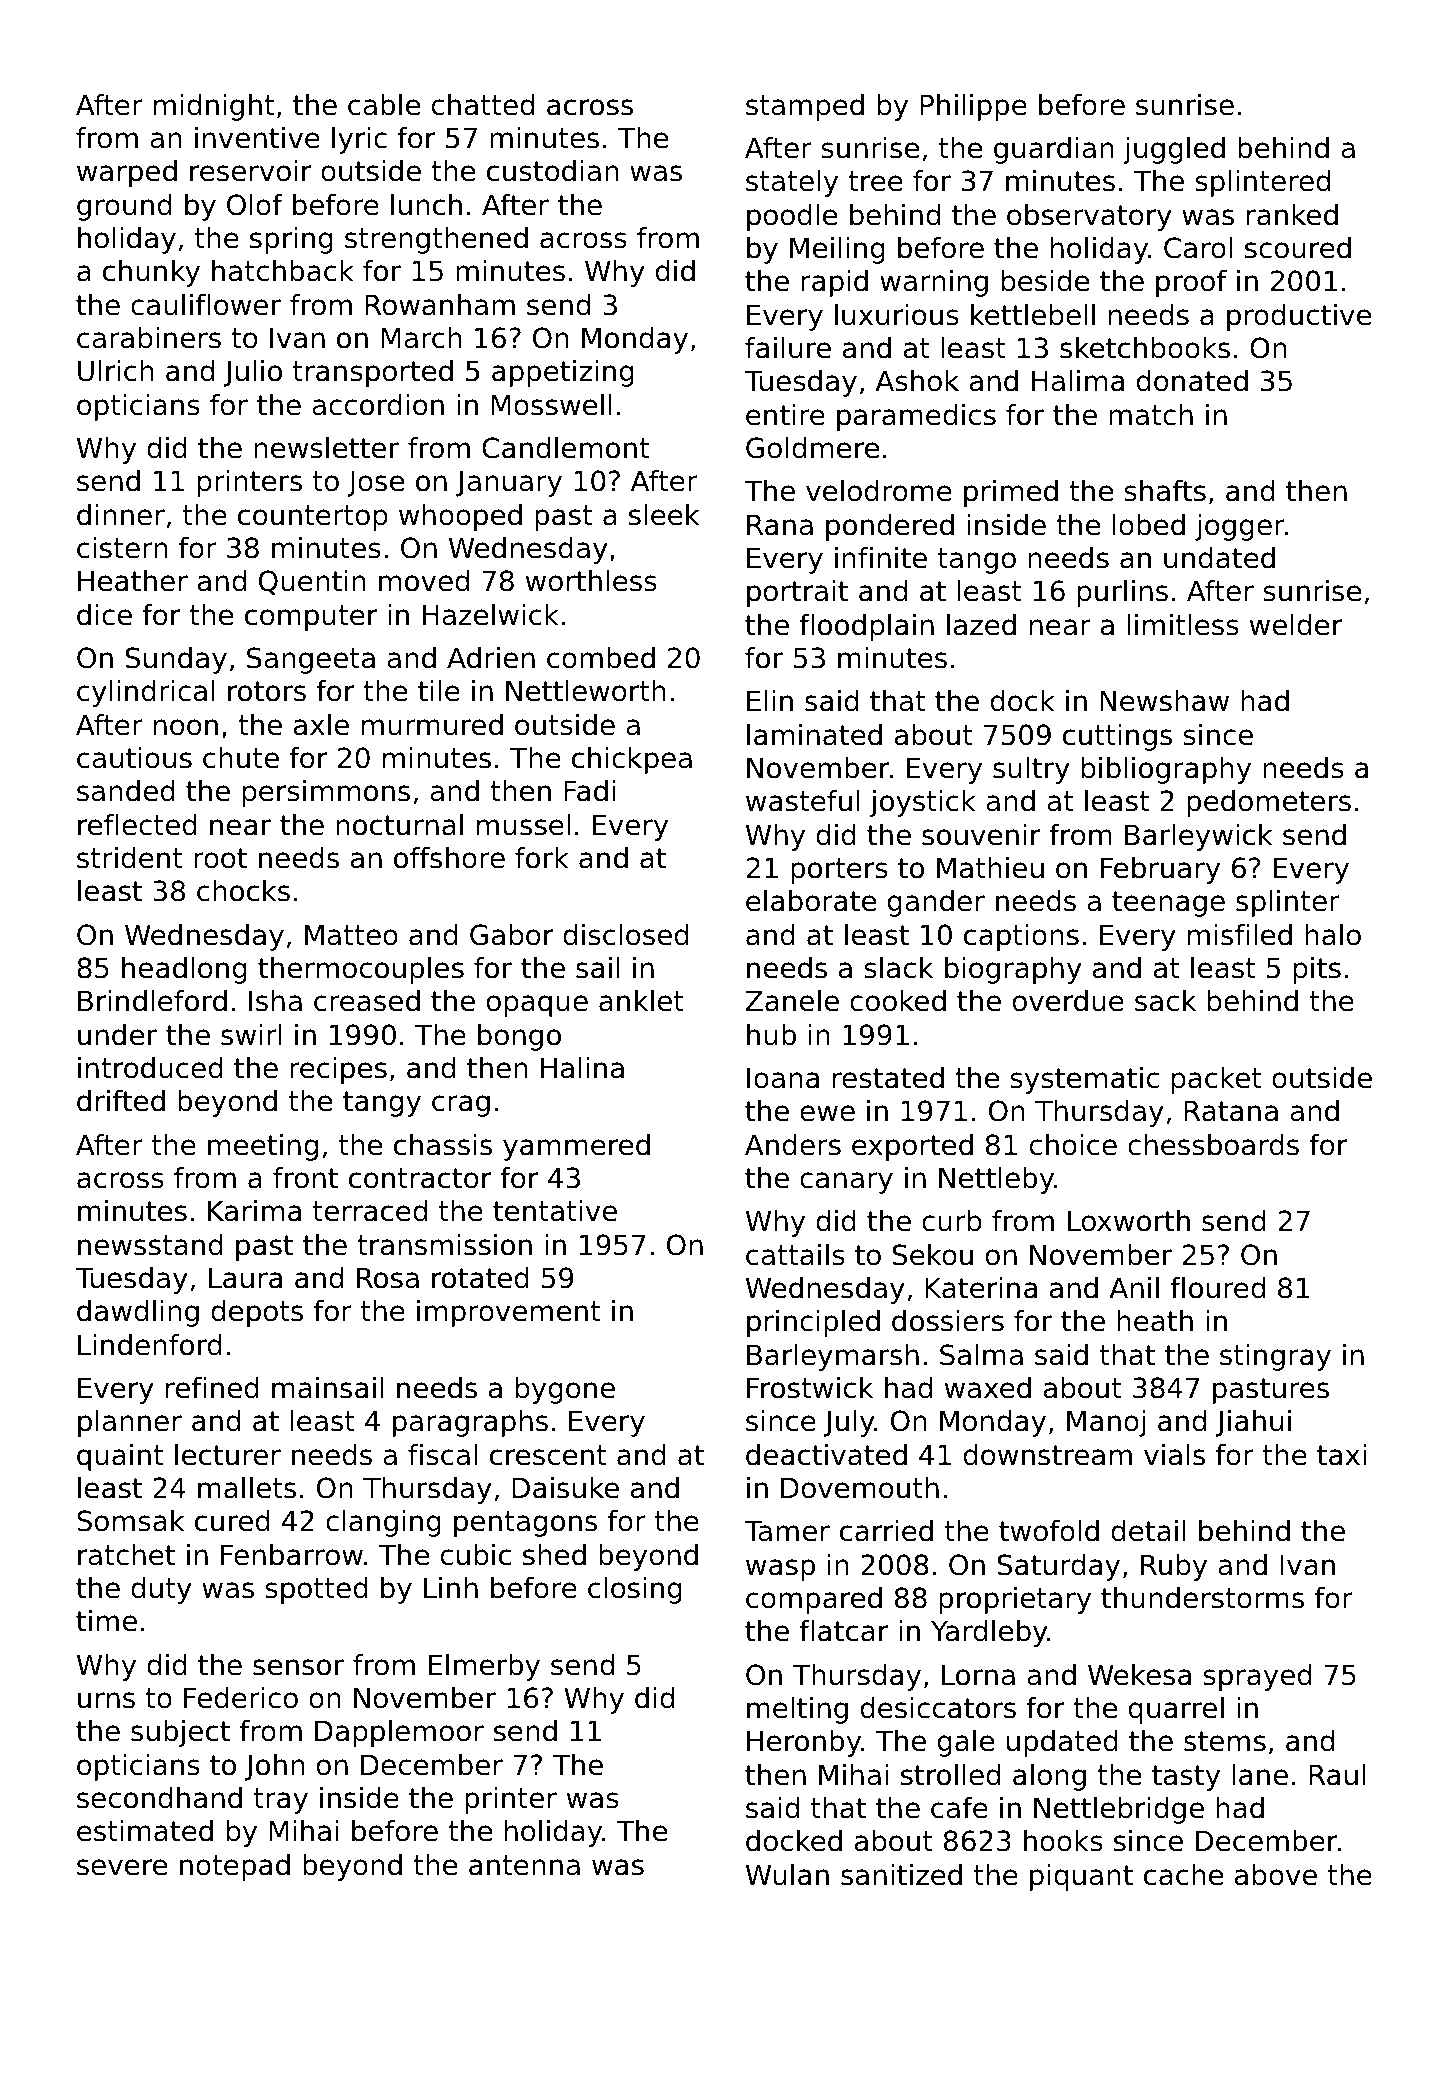 This screenshot has height=2100, width=1450. Describe the element at coordinates (555, 1211) in the screenshot. I see `tentative` at that location.
